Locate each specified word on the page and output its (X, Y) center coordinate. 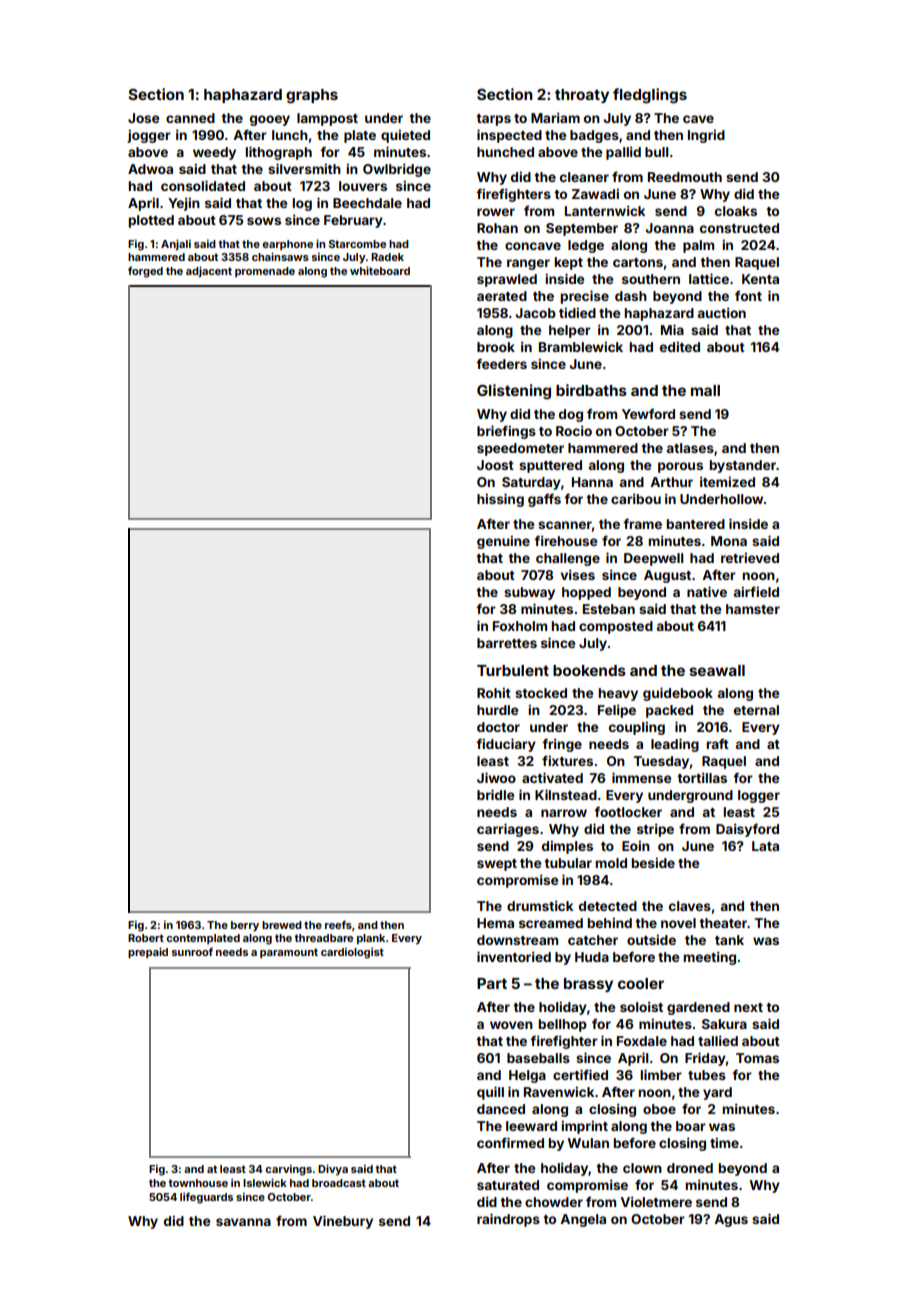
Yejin (184, 204)
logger (759, 796)
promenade (265, 272)
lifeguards (206, 1198)
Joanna (669, 228)
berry (245, 926)
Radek (387, 257)
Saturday (531, 483)
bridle (495, 794)
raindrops (508, 1220)
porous (680, 467)
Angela (583, 1220)
